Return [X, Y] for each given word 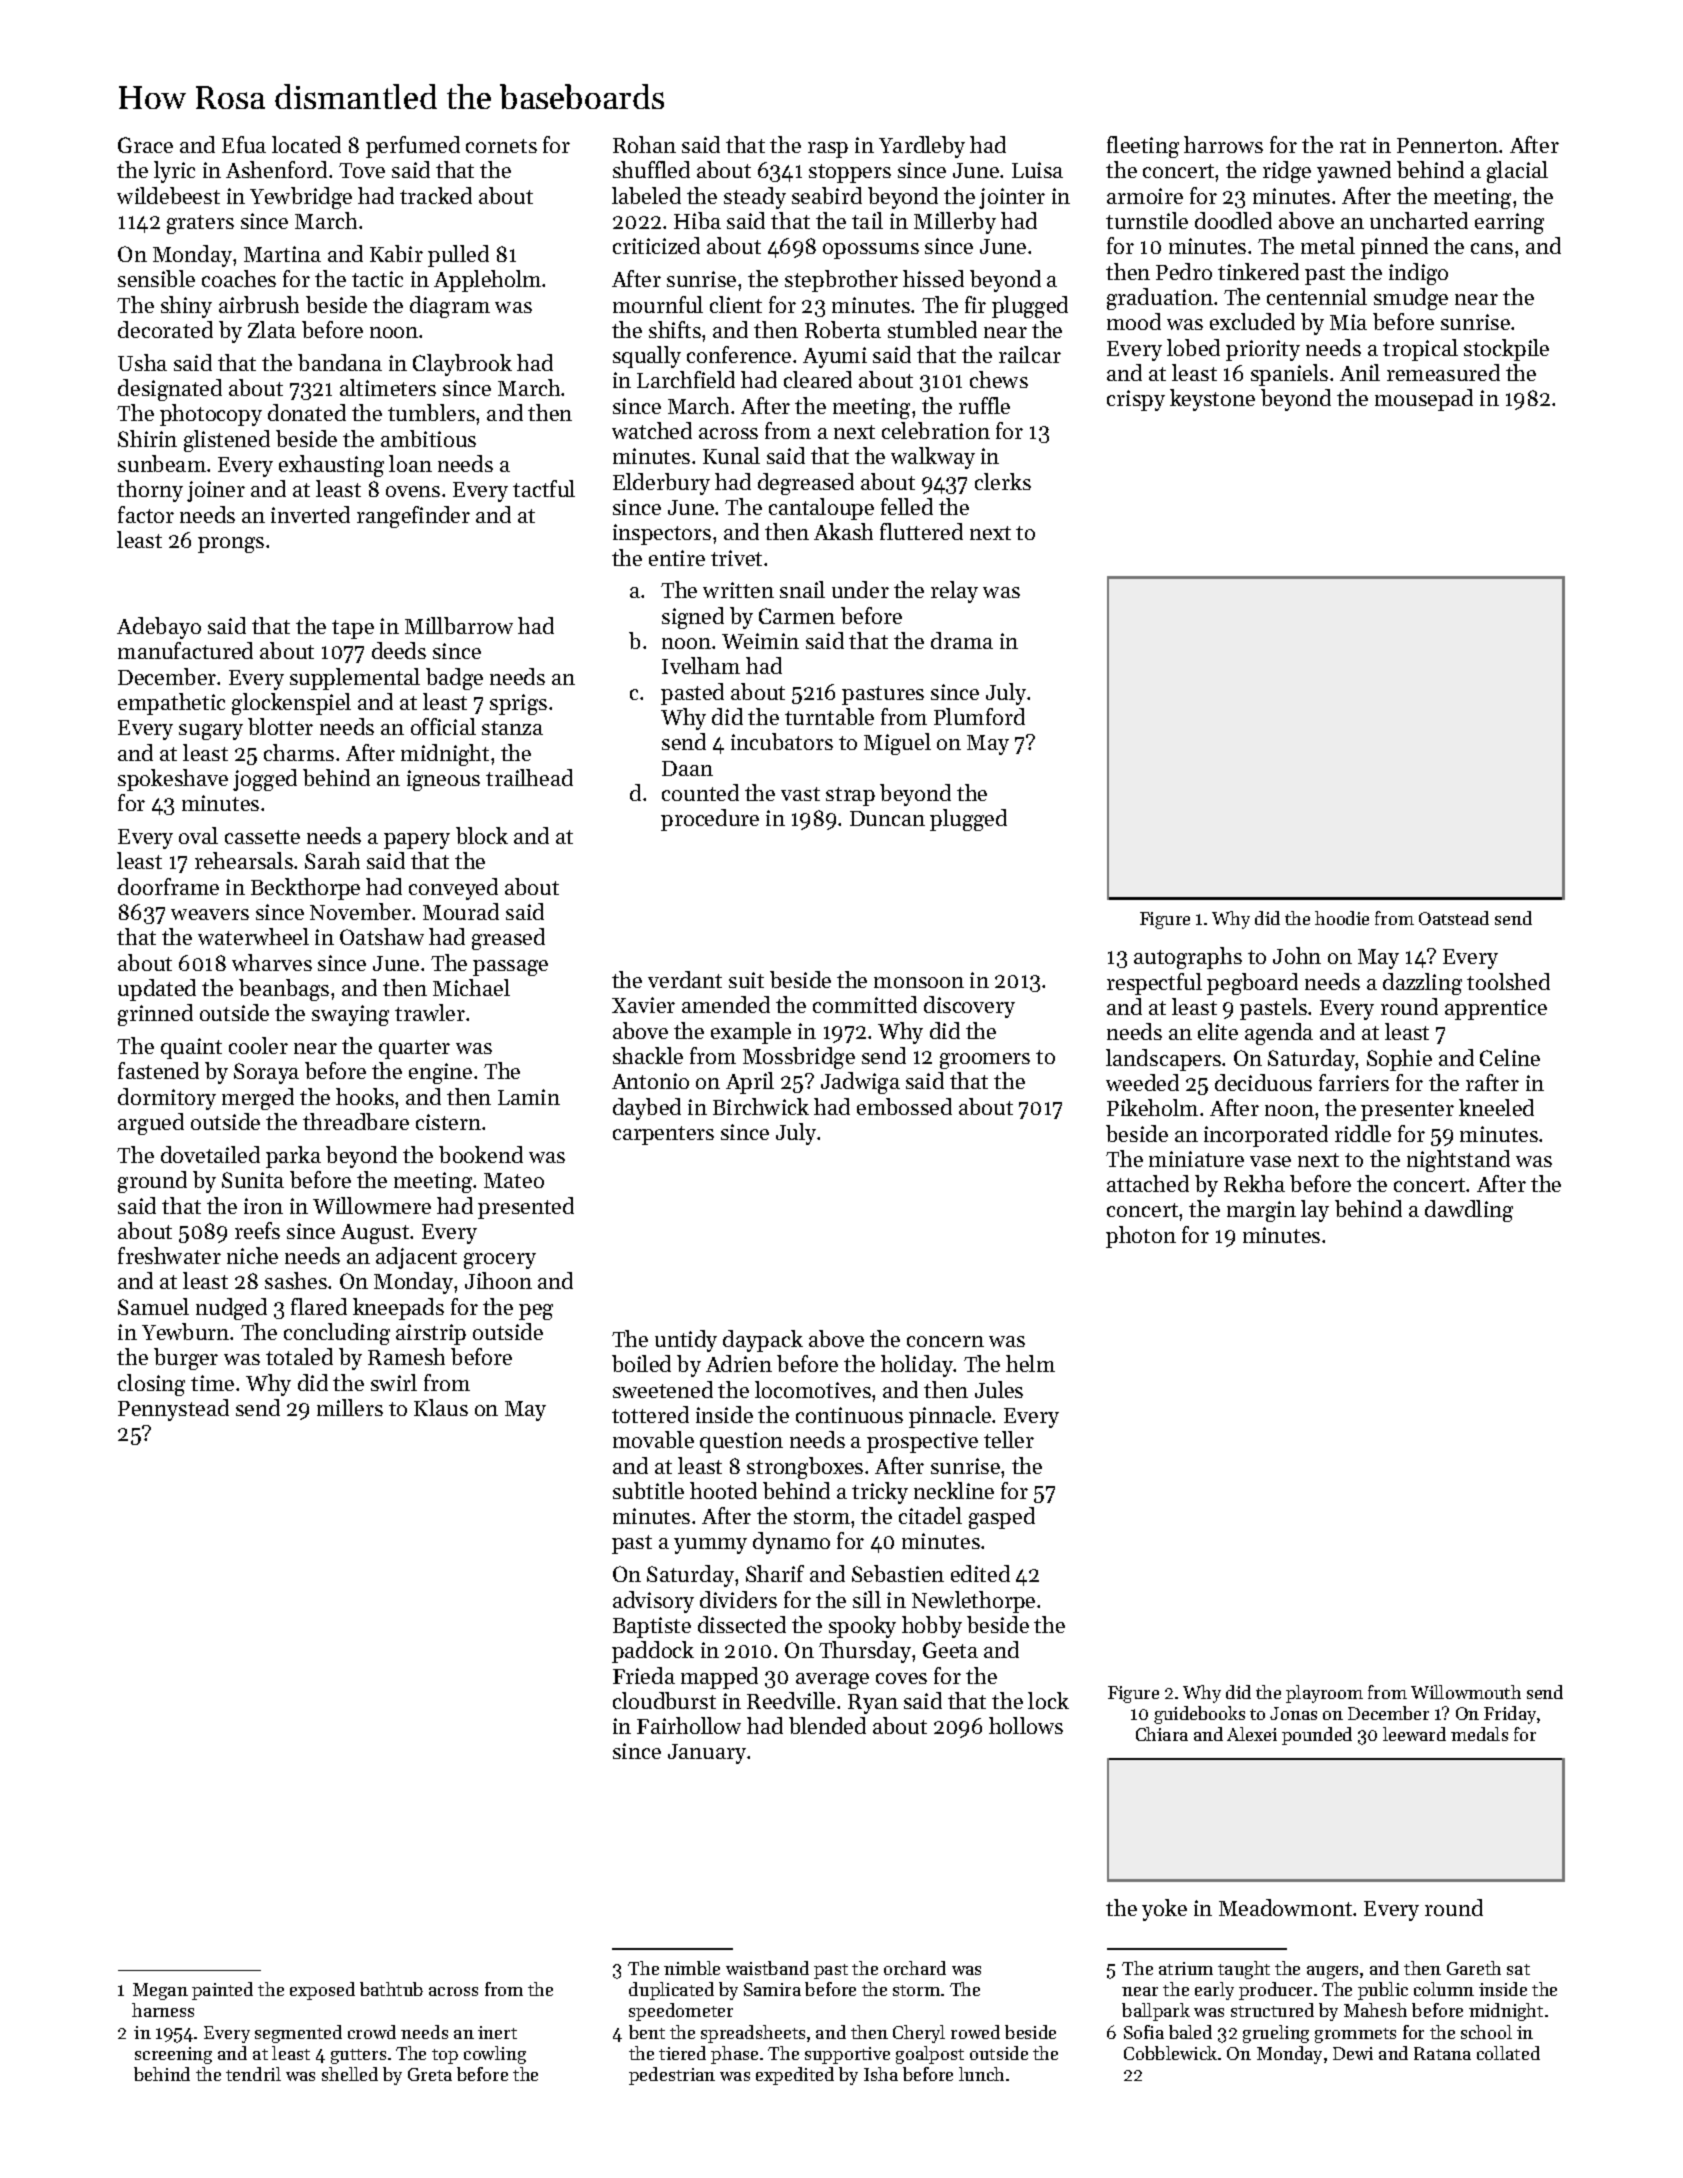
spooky [862, 1627]
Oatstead [1454, 918]
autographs [1188, 958]
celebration [936, 430]
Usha [142, 362]
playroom [1324, 1694]
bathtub [391, 1989]
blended [827, 1725]
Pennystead [173, 1410]
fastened [158, 1070]
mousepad [1424, 400]
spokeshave [173, 780]
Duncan [887, 818]
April [750, 1083]
